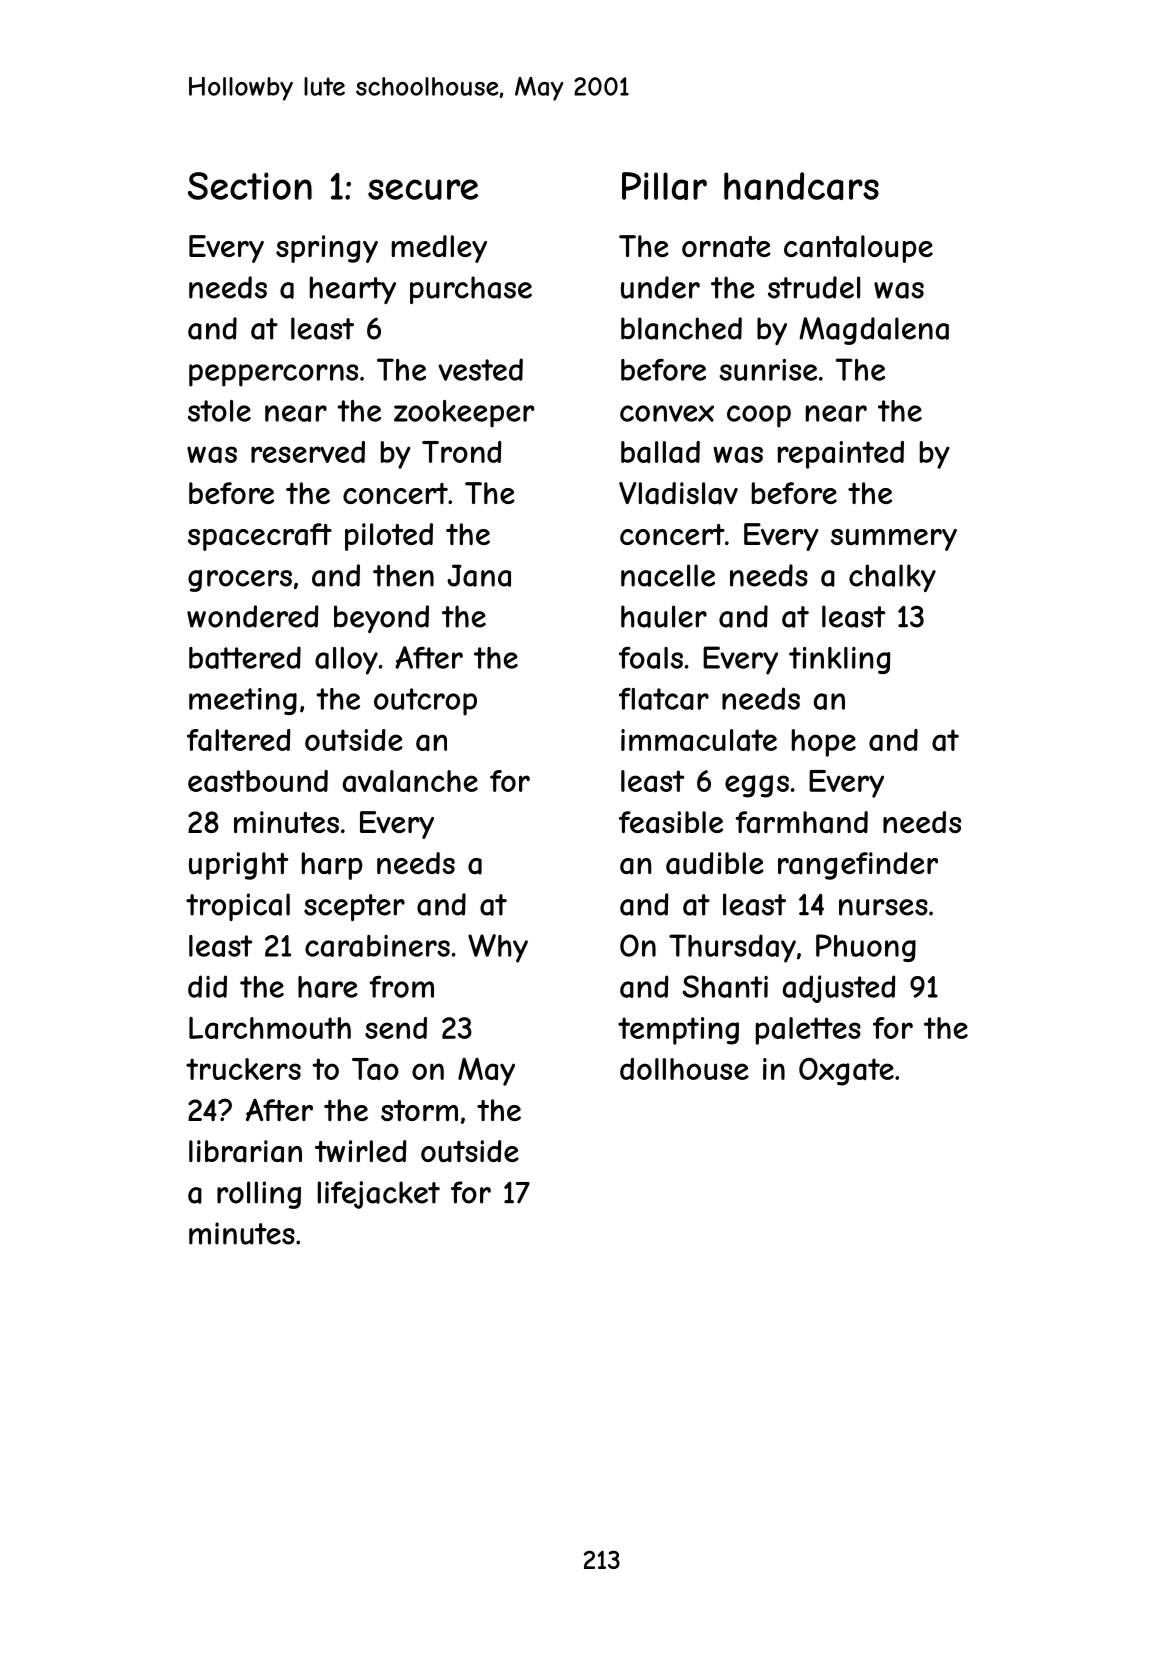  What do you see at coordinates (259, 1195) in the page?
I see `rolling` at bounding box center [259, 1195].
